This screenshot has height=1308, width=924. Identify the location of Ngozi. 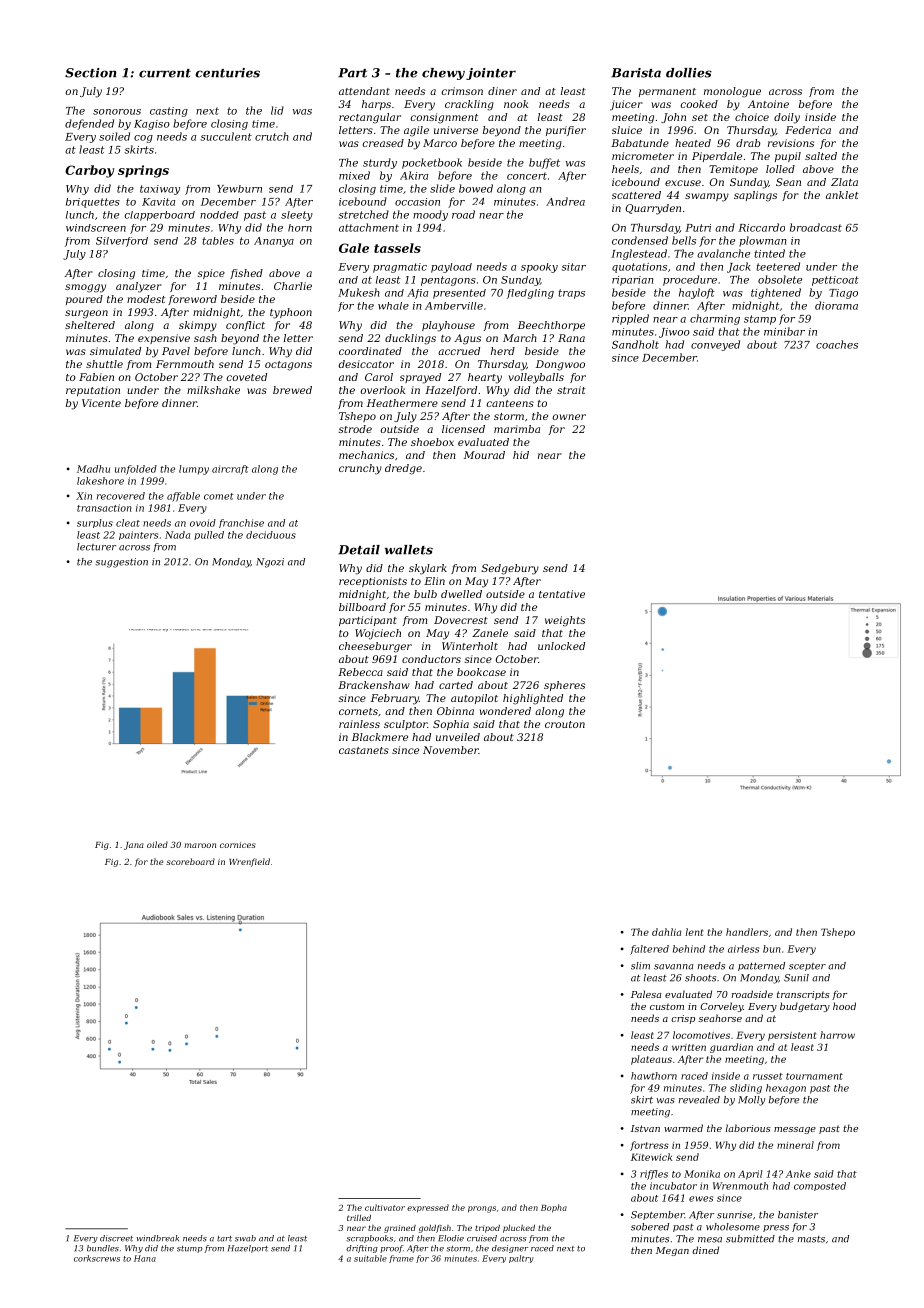
(270, 563).
